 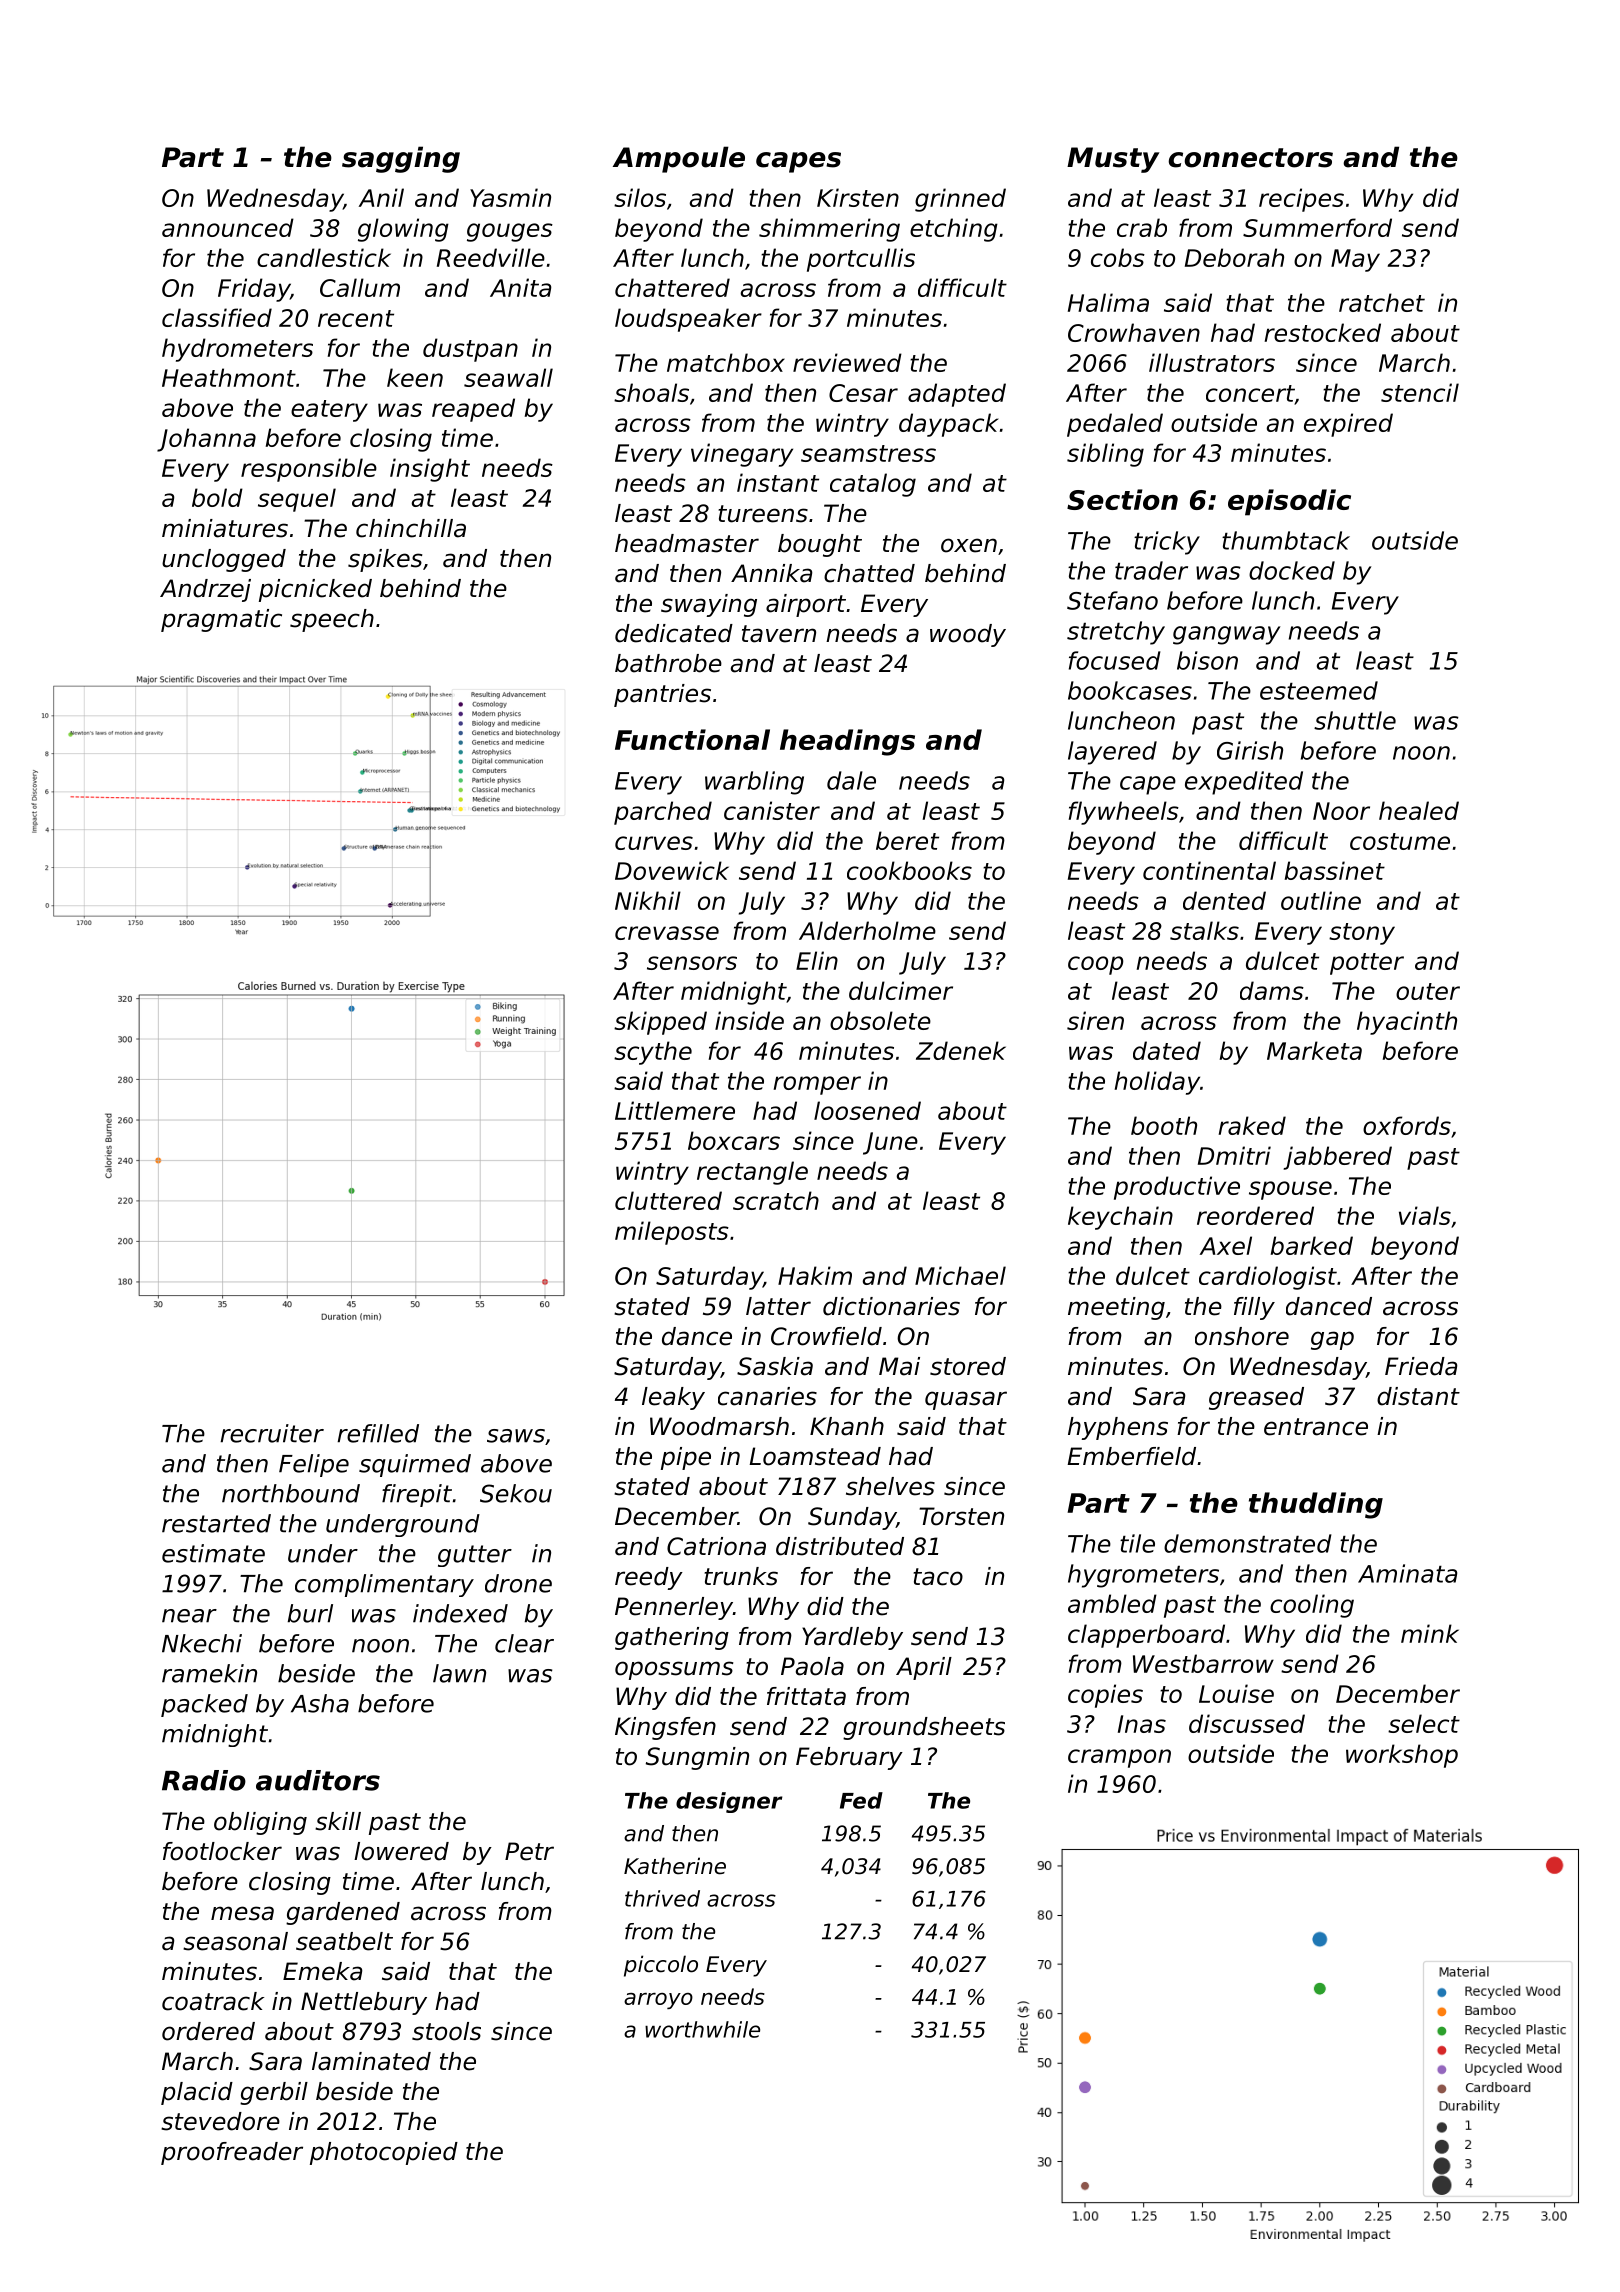 I want to click on costume, so click(x=1400, y=841).
